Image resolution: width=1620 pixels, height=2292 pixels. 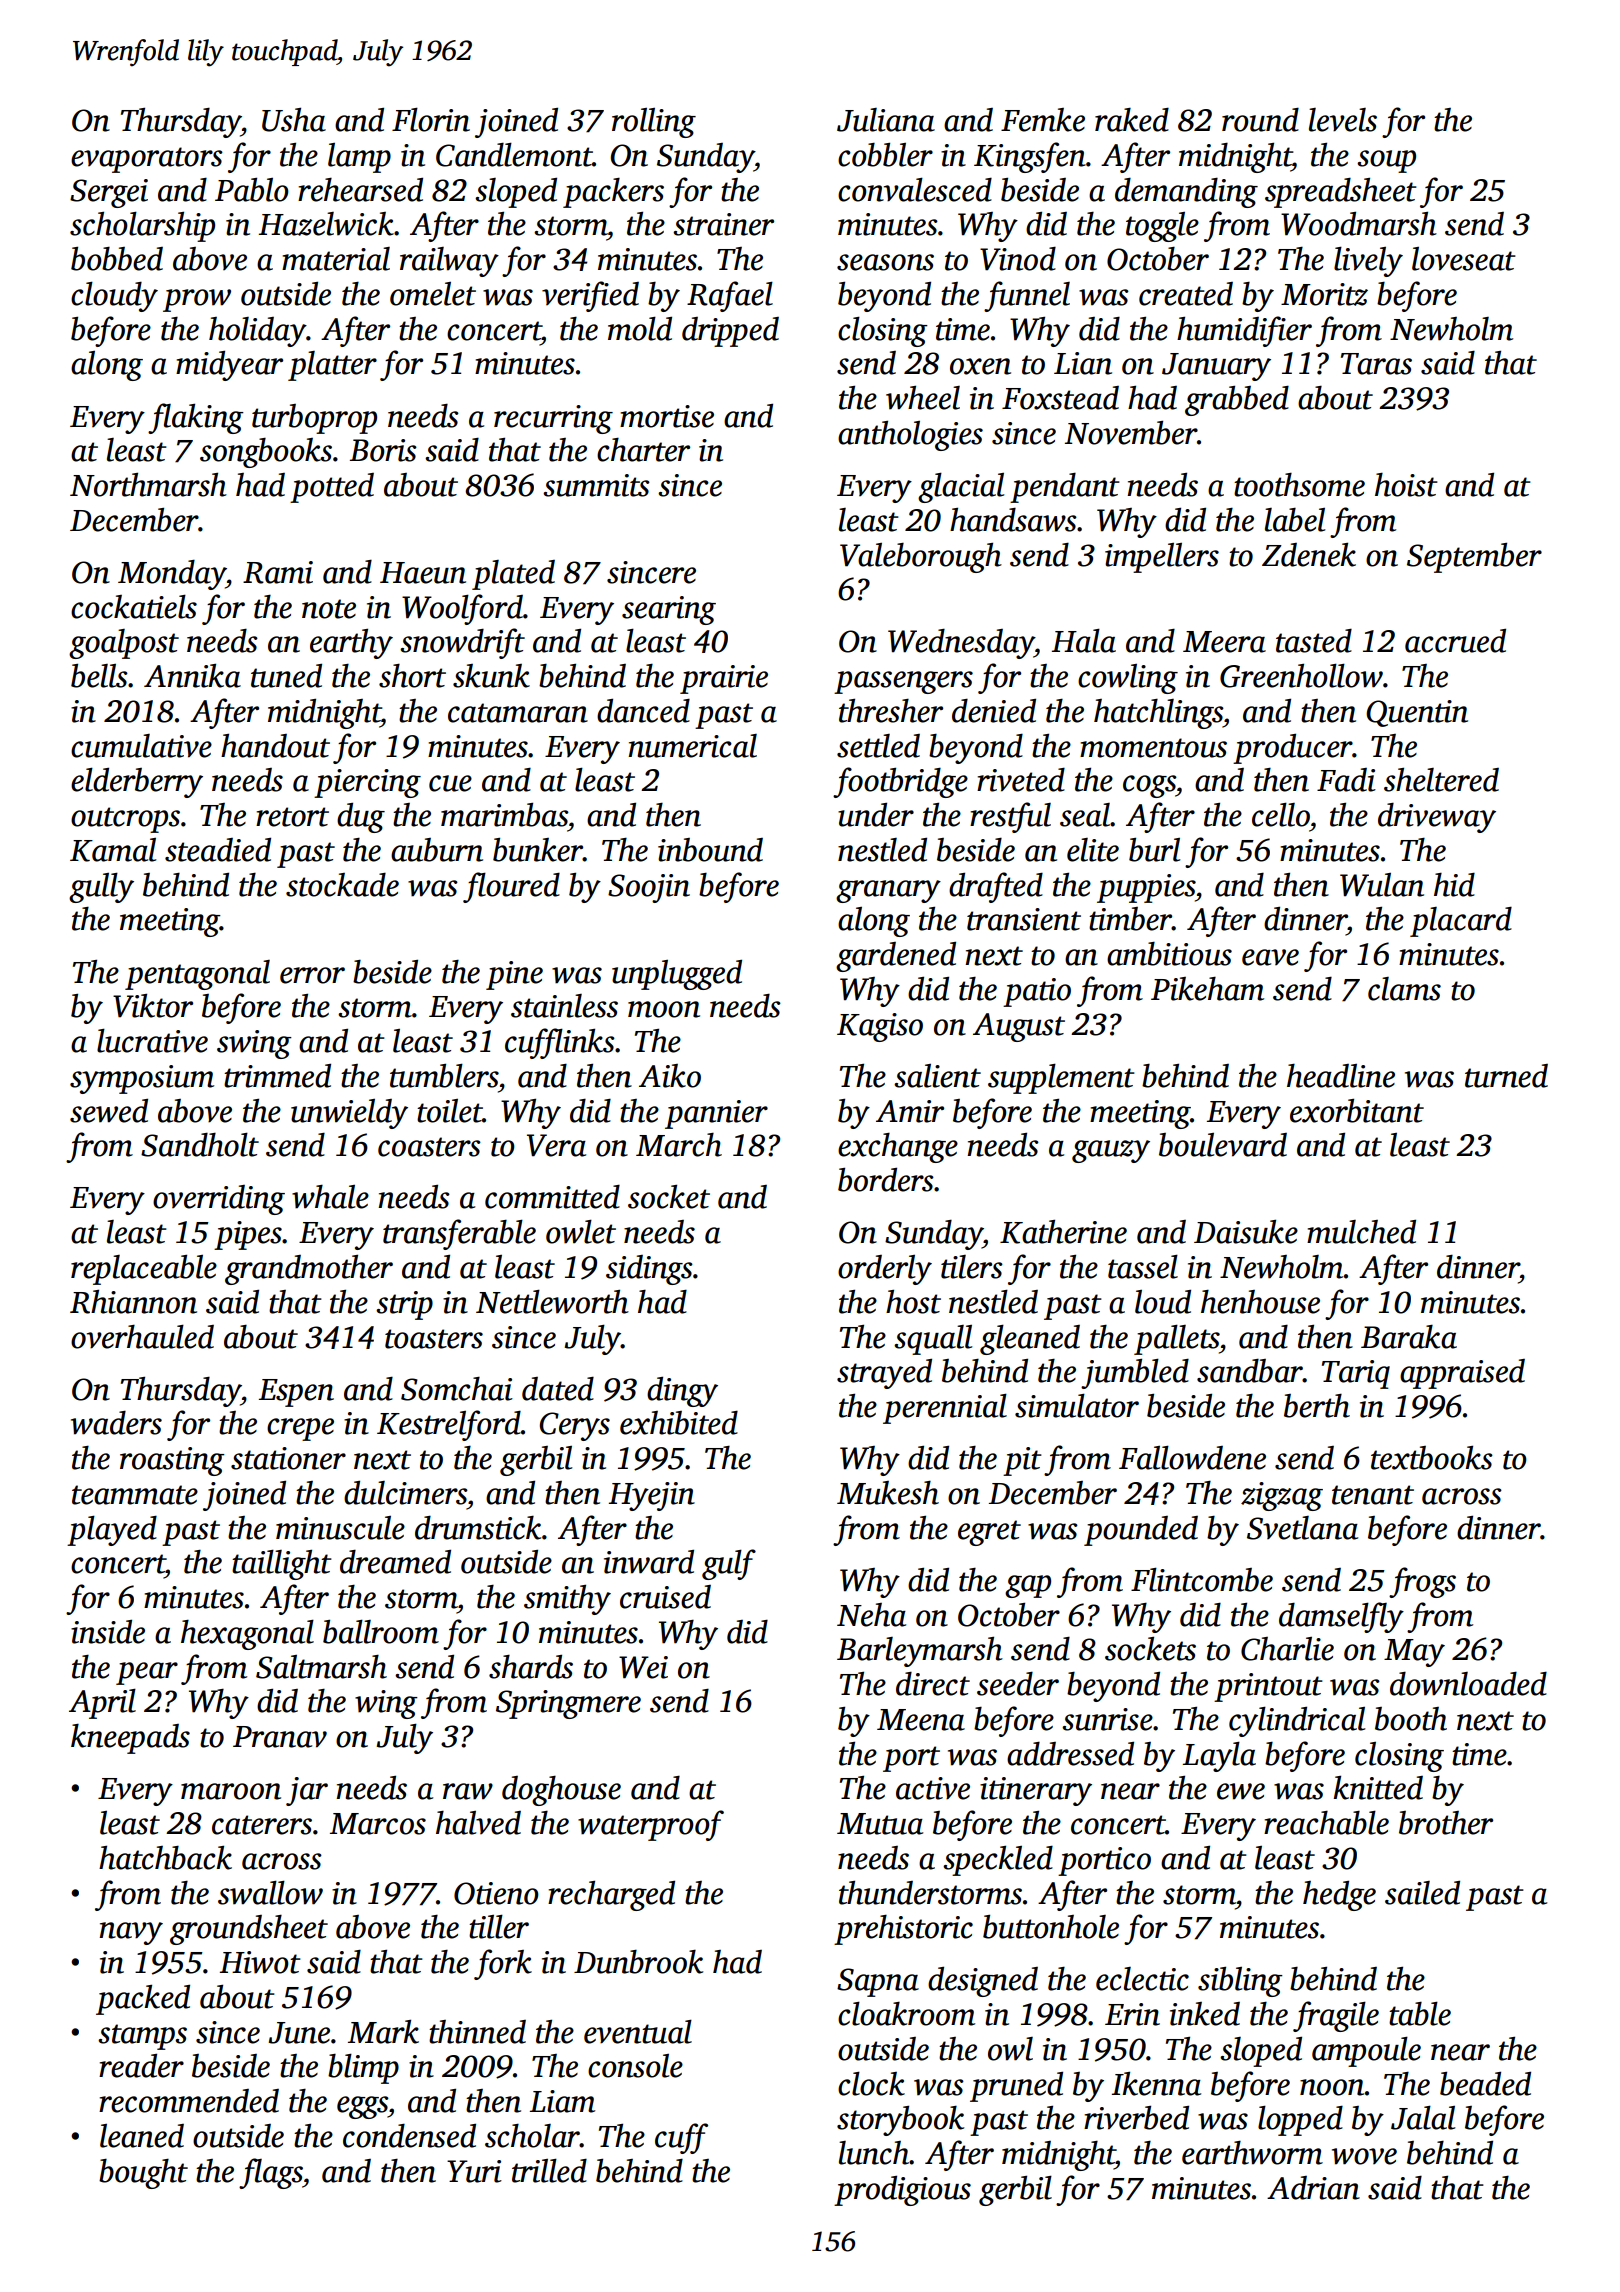 What do you see at coordinates (130, 1739) in the image?
I see `kneepads` at bounding box center [130, 1739].
